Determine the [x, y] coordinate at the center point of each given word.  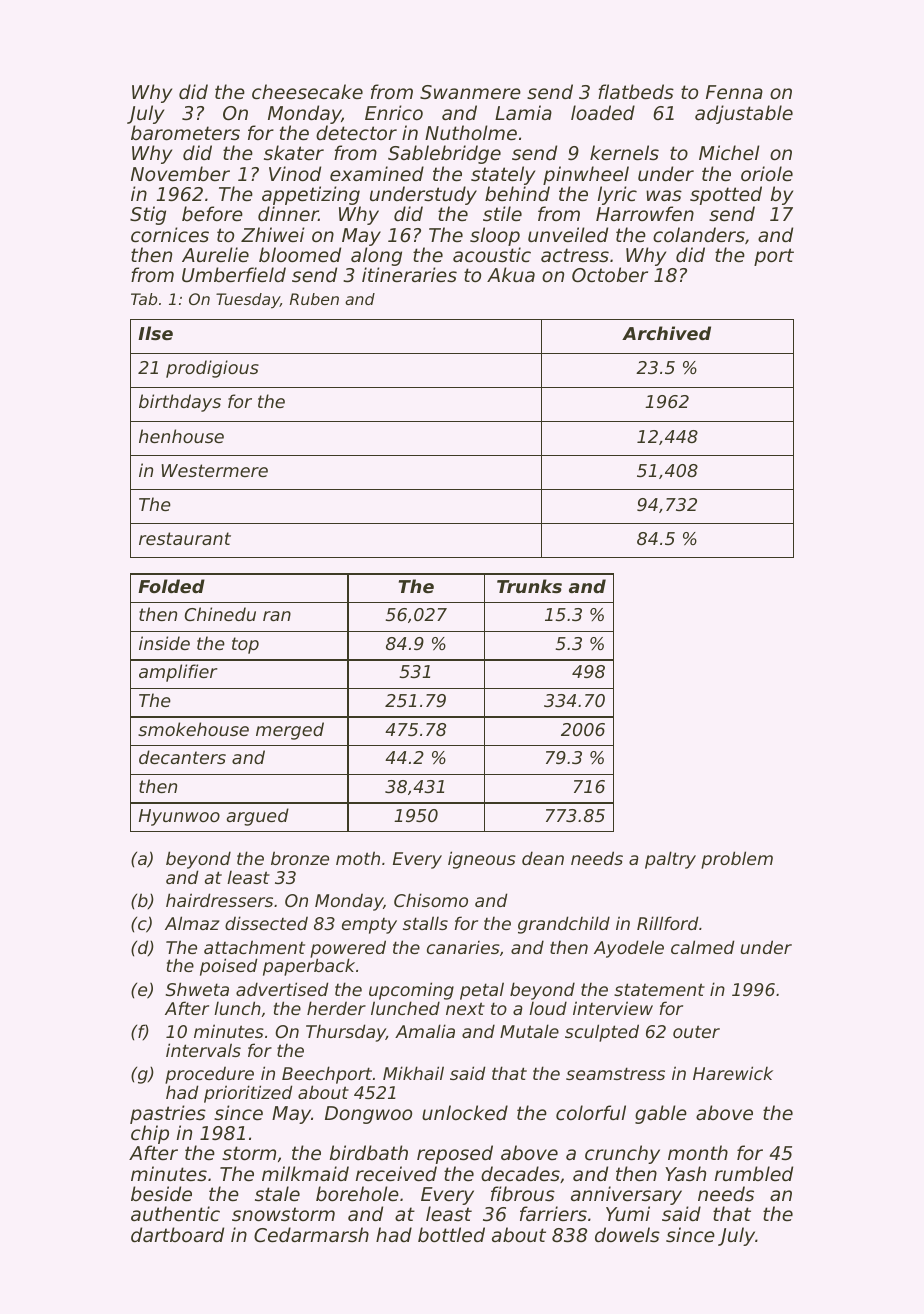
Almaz [192, 923]
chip [150, 1134]
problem [737, 860]
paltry [670, 860]
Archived [666, 333]
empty [369, 926]
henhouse [181, 436]
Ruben [314, 299]
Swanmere [470, 92]
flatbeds [636, 92]
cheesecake [307, 92]
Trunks [529, 586]
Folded [171, 586]
